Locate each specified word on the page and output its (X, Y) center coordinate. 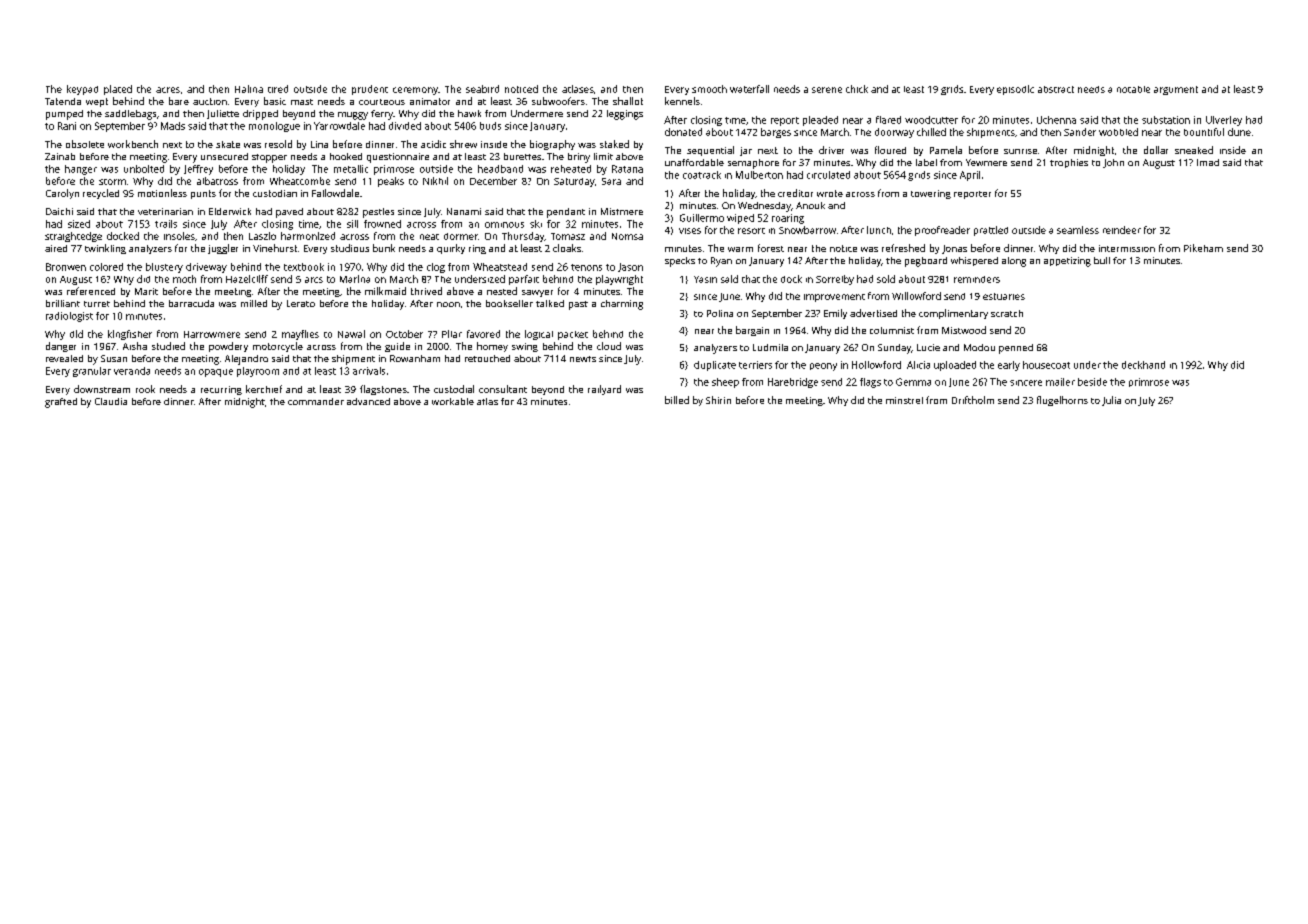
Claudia (111, 401)
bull (1102, 260)
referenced (91, 291)
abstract (1056, 89)
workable (453, 401)
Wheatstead (500, 267)
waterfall (749, 89)
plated (118, 90)
